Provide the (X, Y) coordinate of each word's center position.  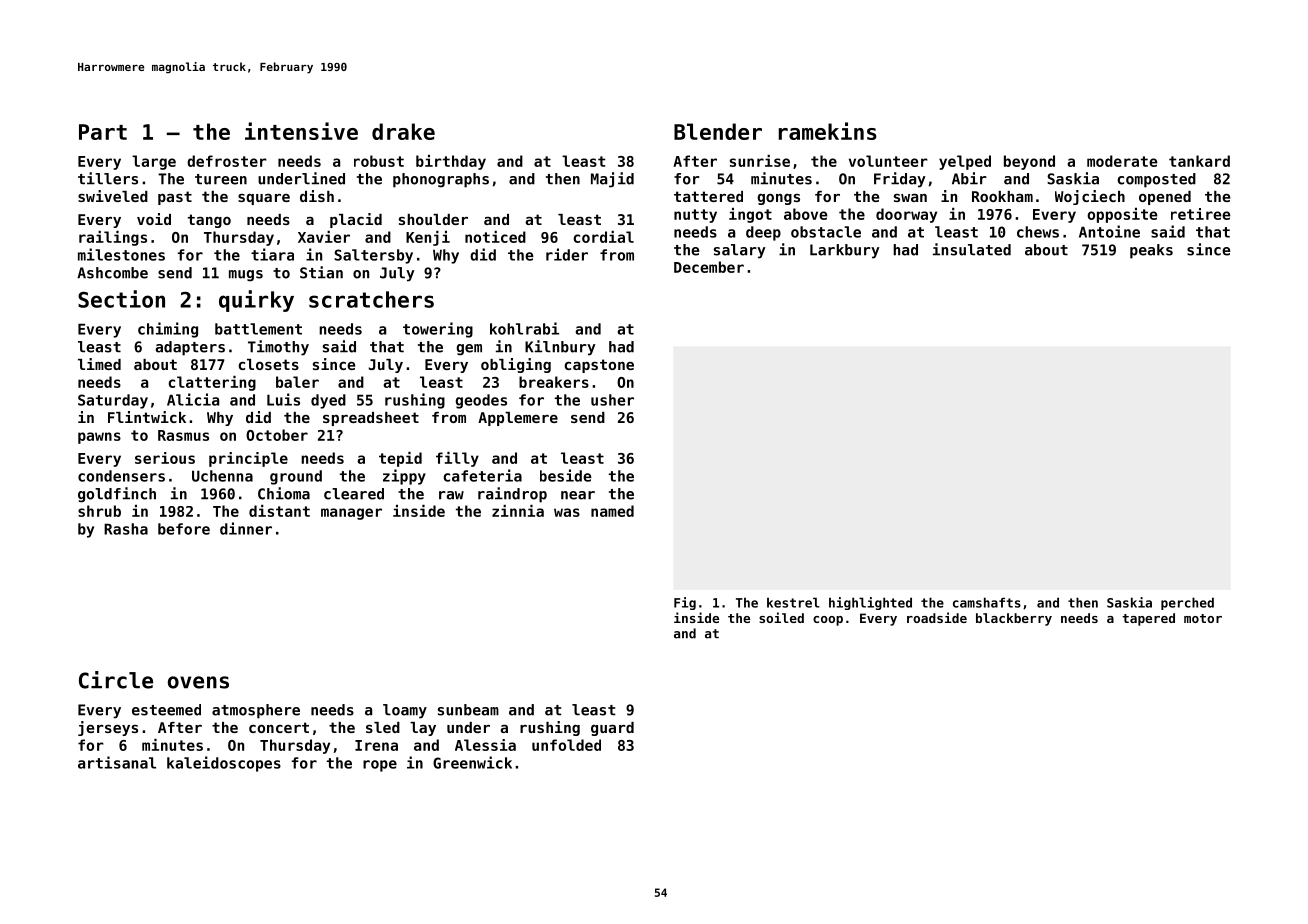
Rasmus (183, 435)
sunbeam (468, 710)
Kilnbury (560, 348)
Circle (116, 680)
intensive (301, 131)
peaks (1151, 251)
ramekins (828, 131)
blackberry (1014, 619)
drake (403, 131)
